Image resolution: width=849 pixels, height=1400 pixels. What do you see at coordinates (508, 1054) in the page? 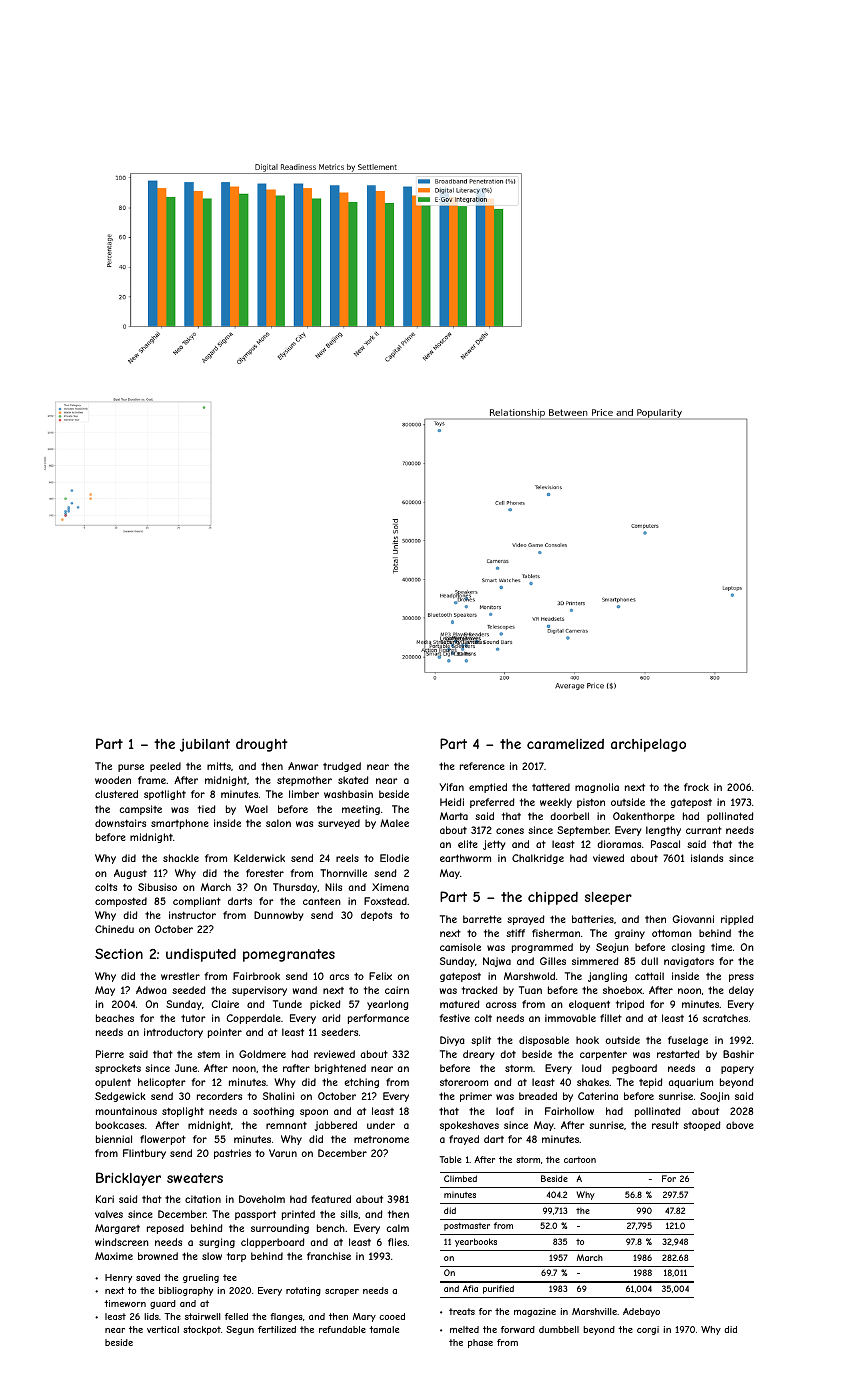
I see `dot` at bounding box center [508, 1054].
